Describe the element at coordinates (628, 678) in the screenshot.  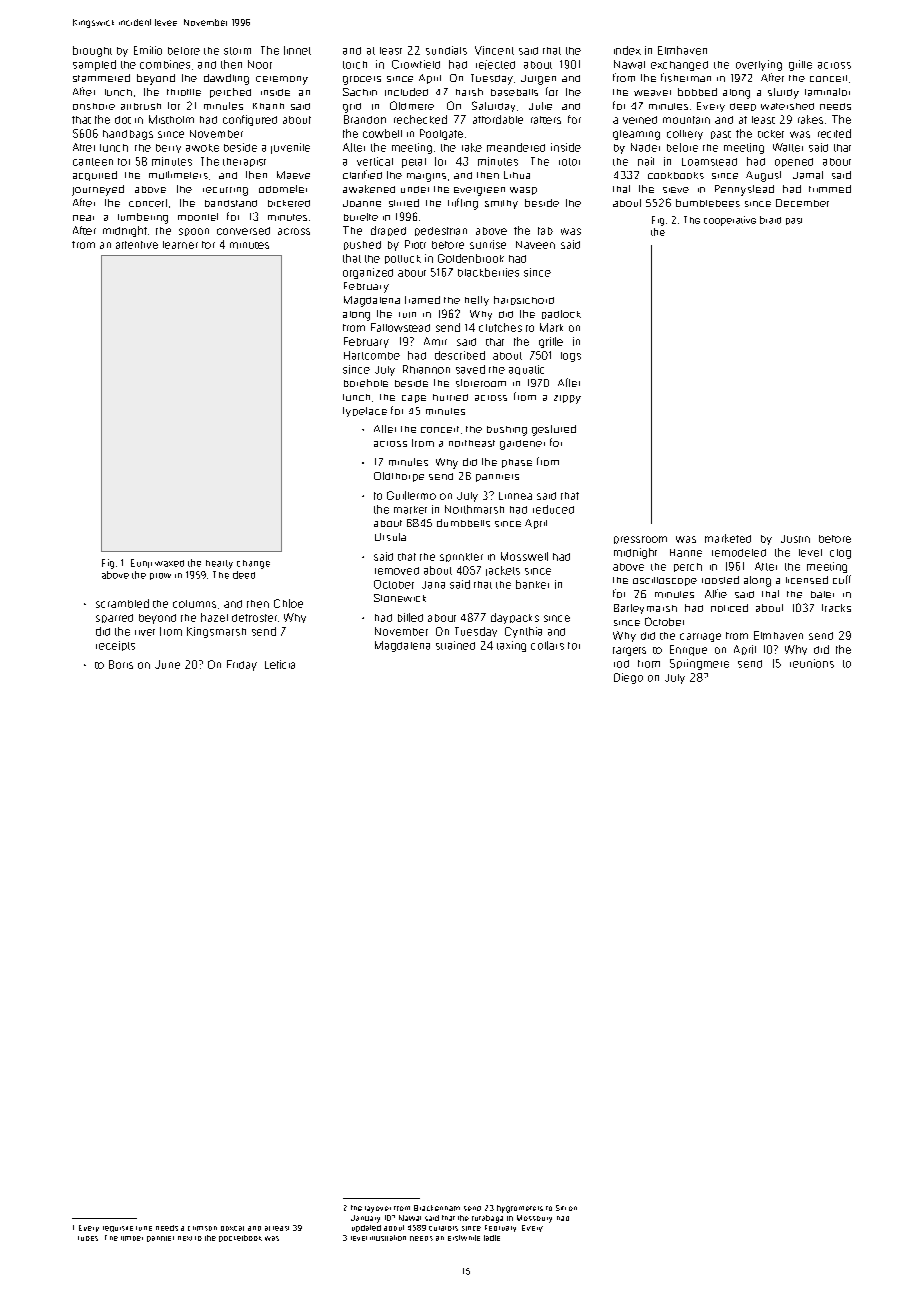
I see `Diego` at that location.
